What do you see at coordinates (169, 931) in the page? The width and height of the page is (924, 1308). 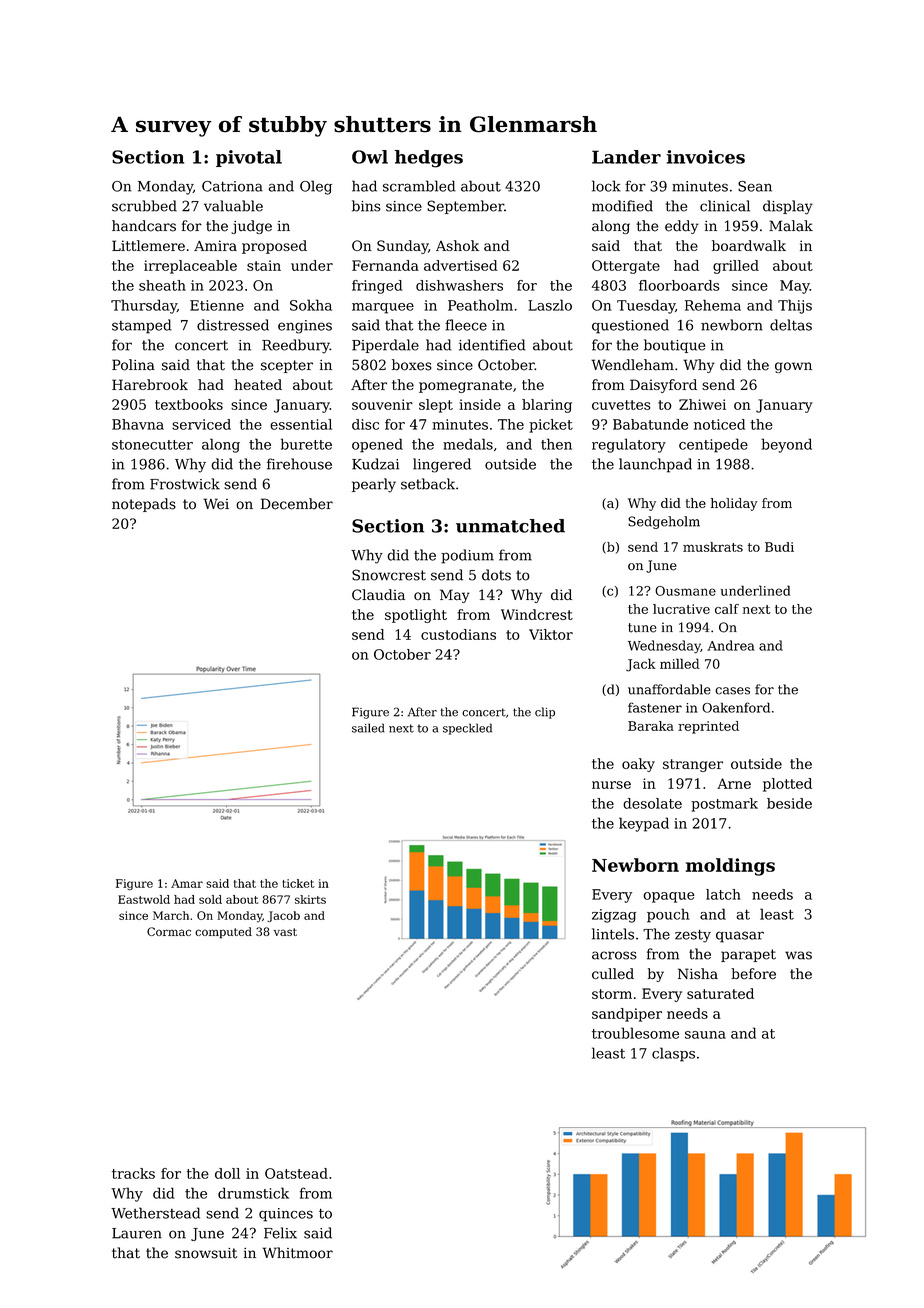 I see `Cormac` at bounding box center [169, 931].
